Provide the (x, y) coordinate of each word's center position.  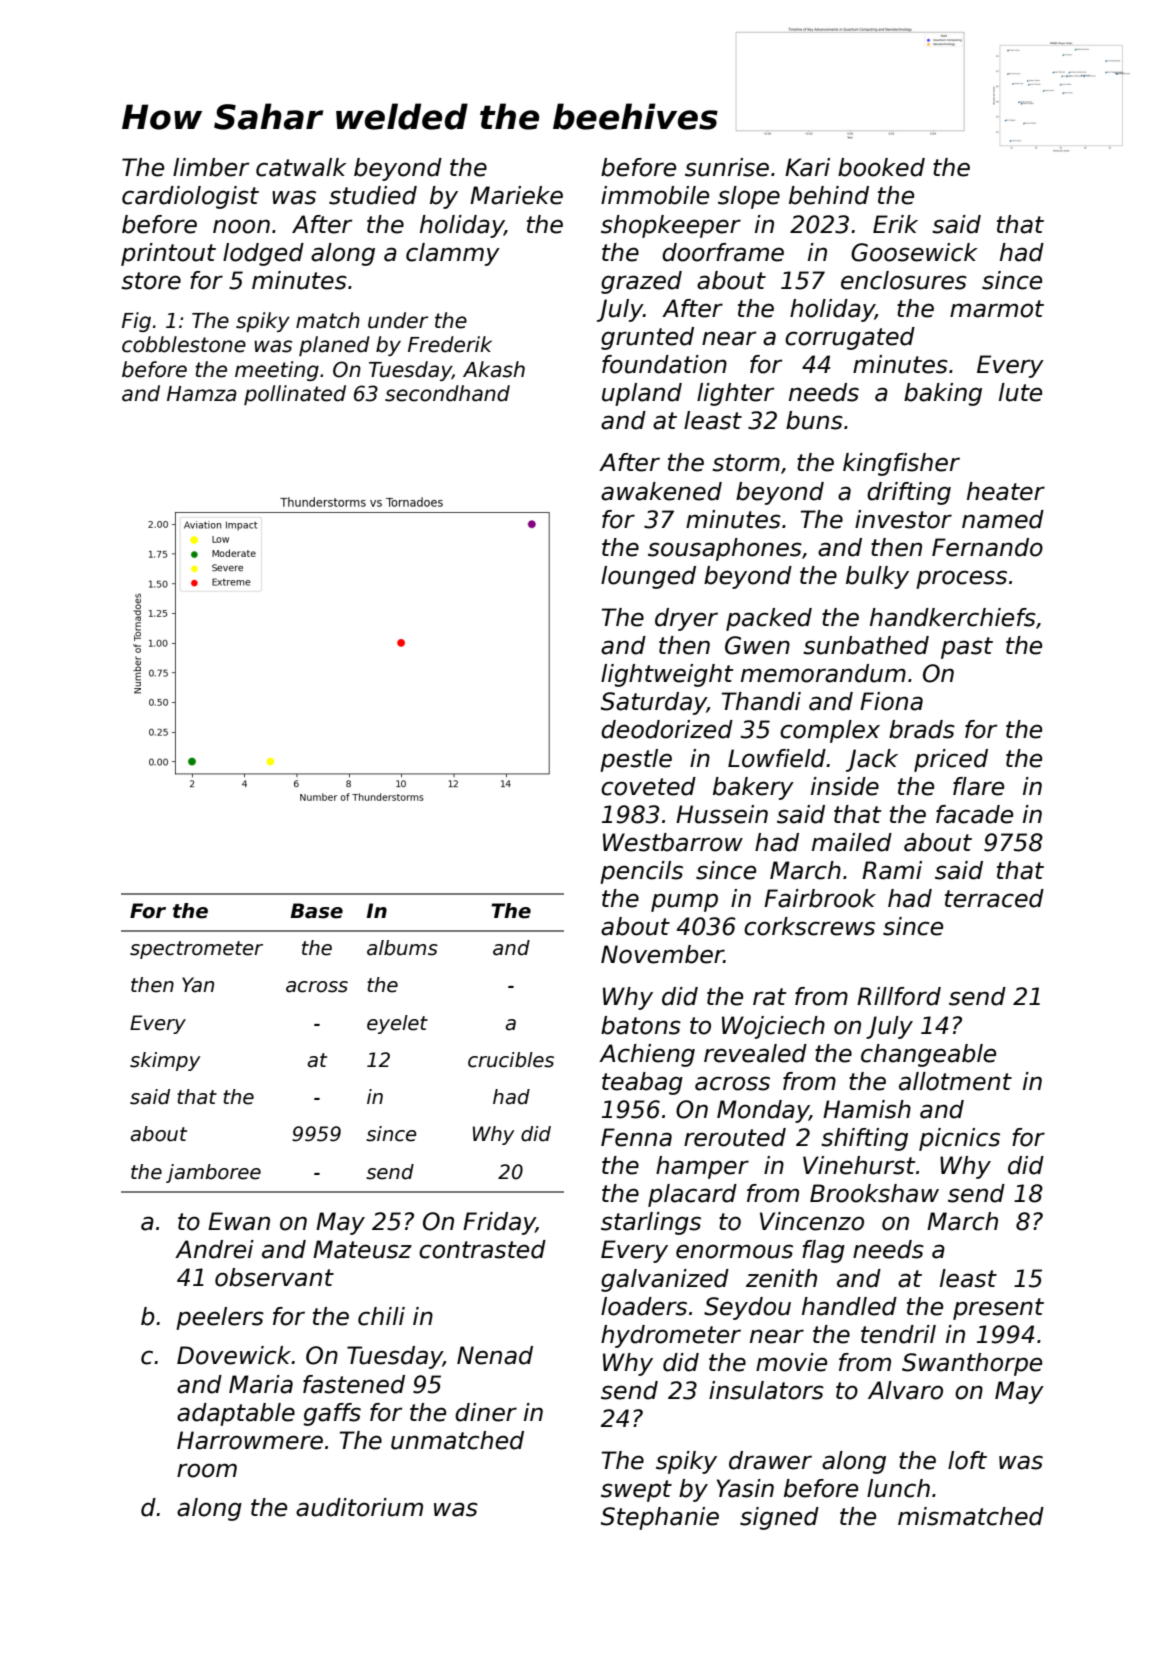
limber (211, 167)
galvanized (665, 1280)
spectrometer (196, 950)
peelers (220, 1318)
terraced (994, 898)
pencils (641, 872)
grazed (641, 282)
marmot (997, 309)
